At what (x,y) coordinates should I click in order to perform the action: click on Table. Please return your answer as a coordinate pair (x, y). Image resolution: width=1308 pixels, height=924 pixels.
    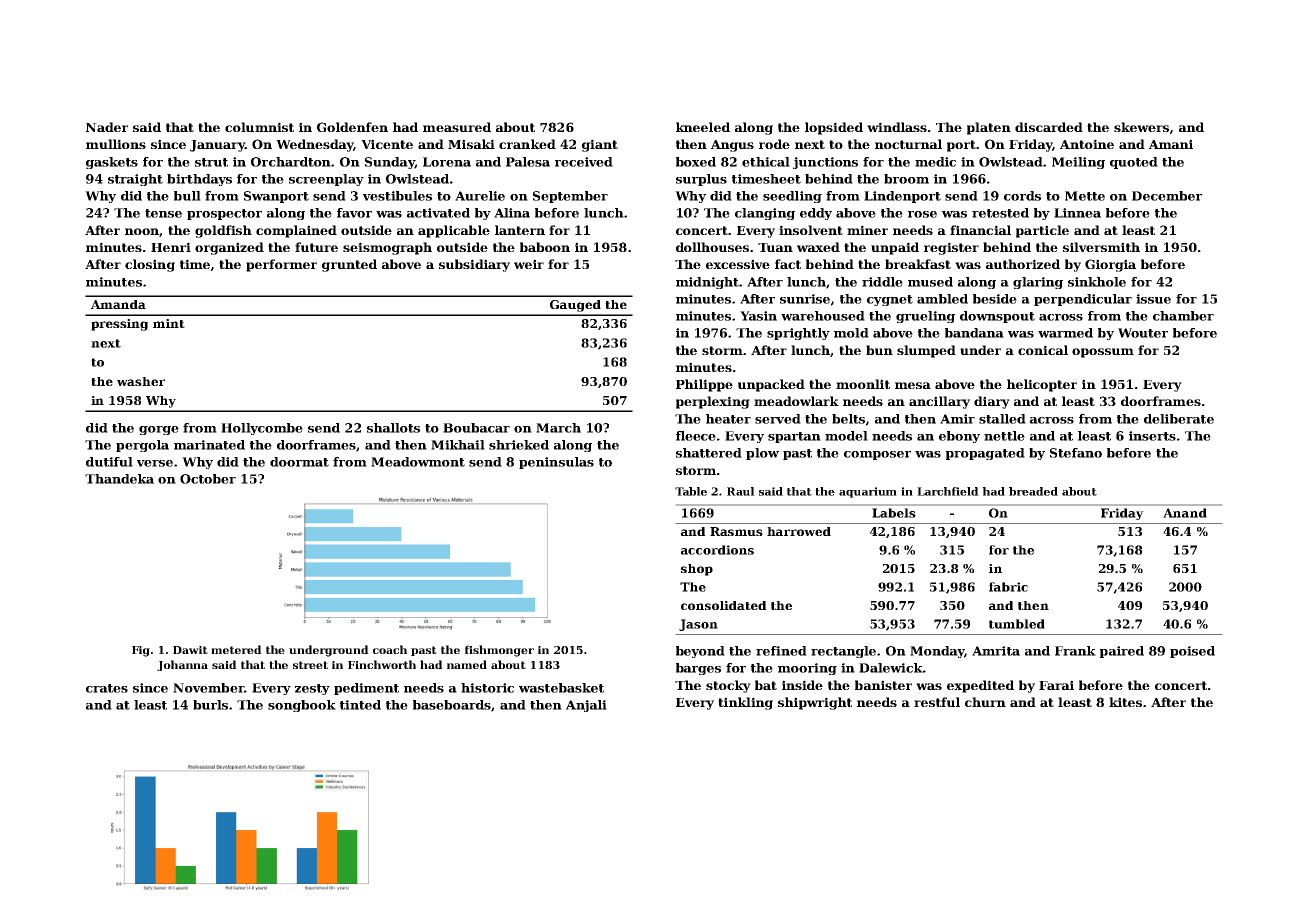
    Looking at the image, I should click on (691, 491).
